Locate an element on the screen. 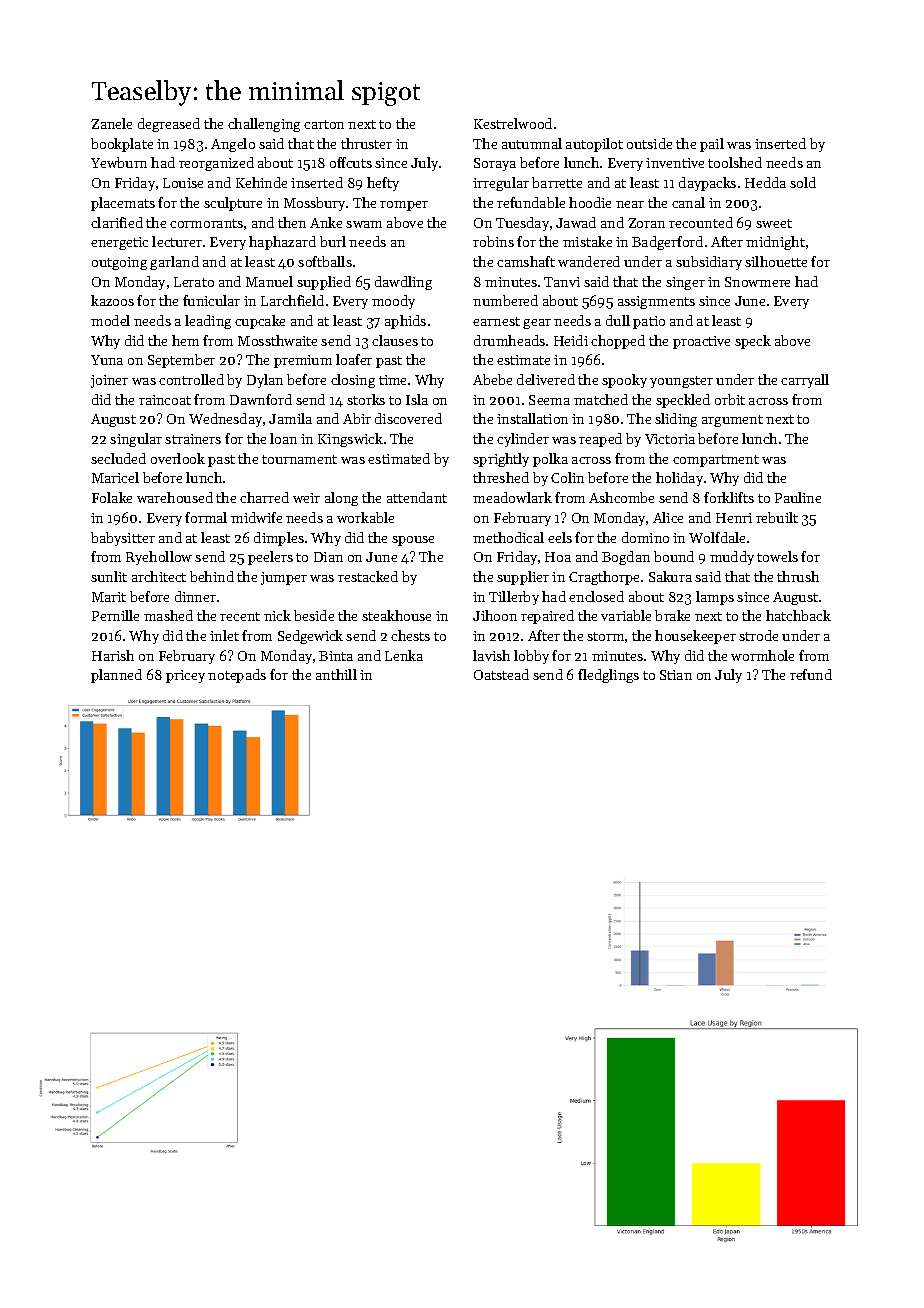  orbit is located at coordinates (730, 399).
